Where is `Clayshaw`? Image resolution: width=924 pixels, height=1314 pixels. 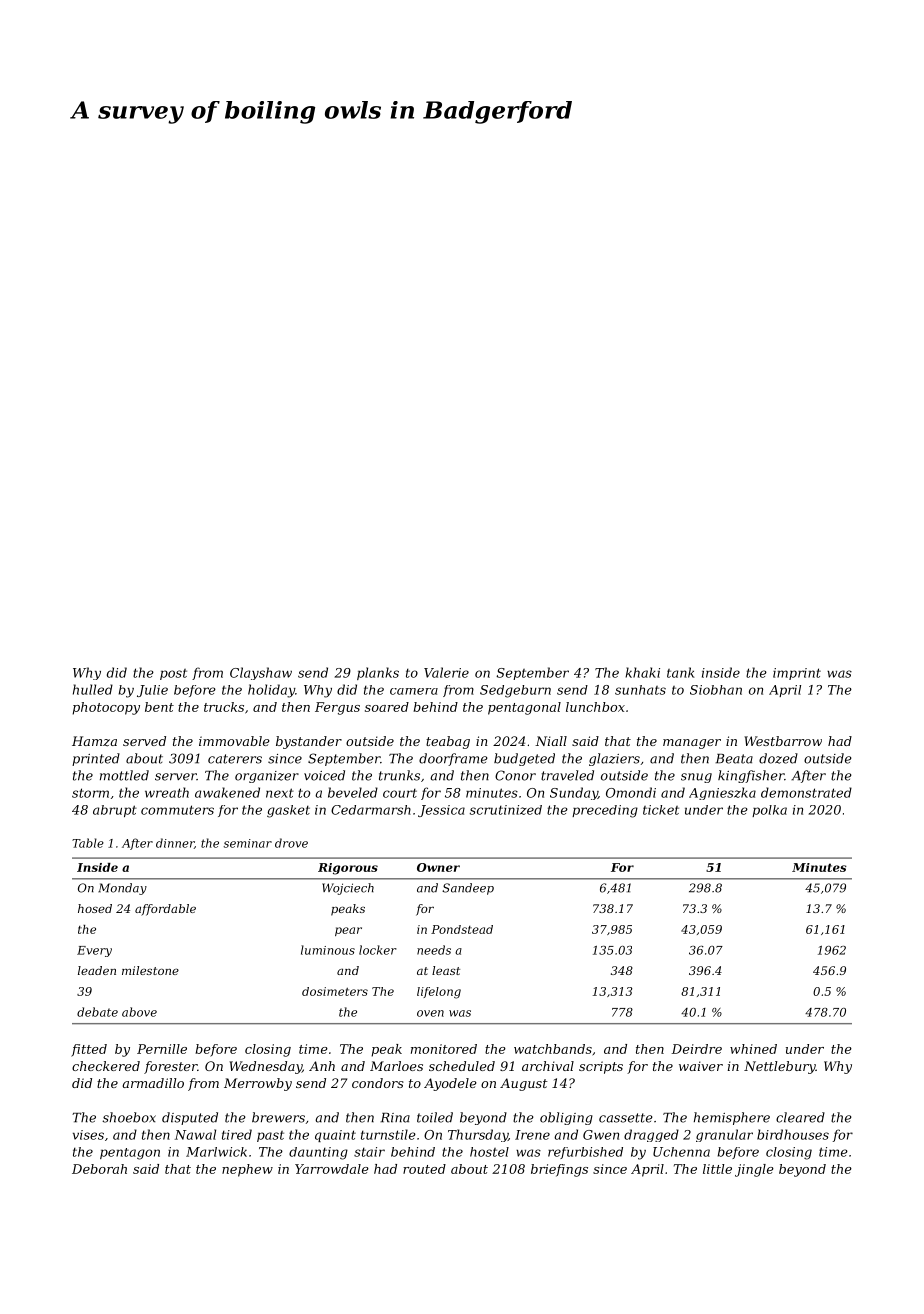 Clayshaw is located at coordinates (261, 673).
